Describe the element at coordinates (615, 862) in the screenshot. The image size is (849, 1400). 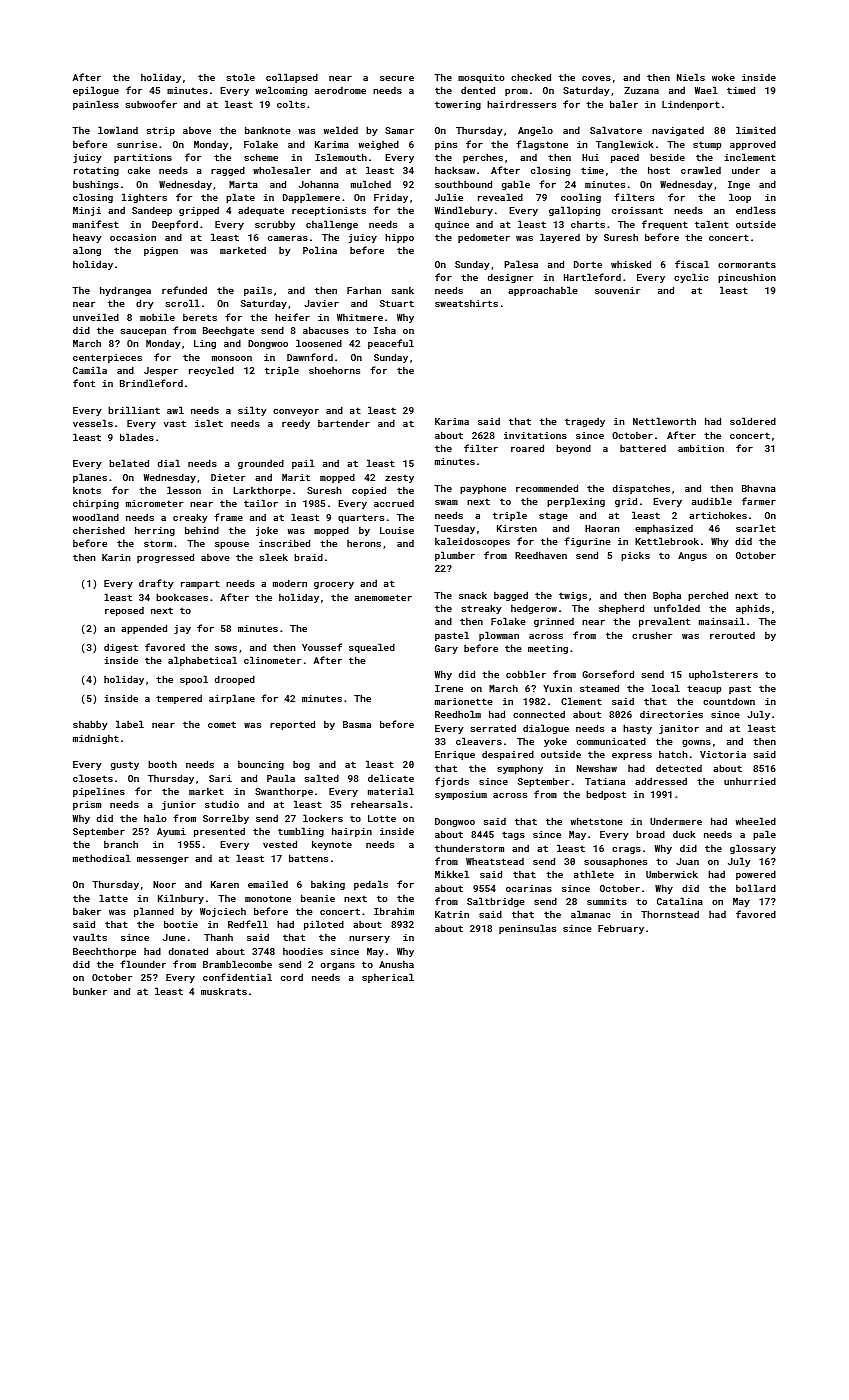
I see `sousaphones` at that location.
